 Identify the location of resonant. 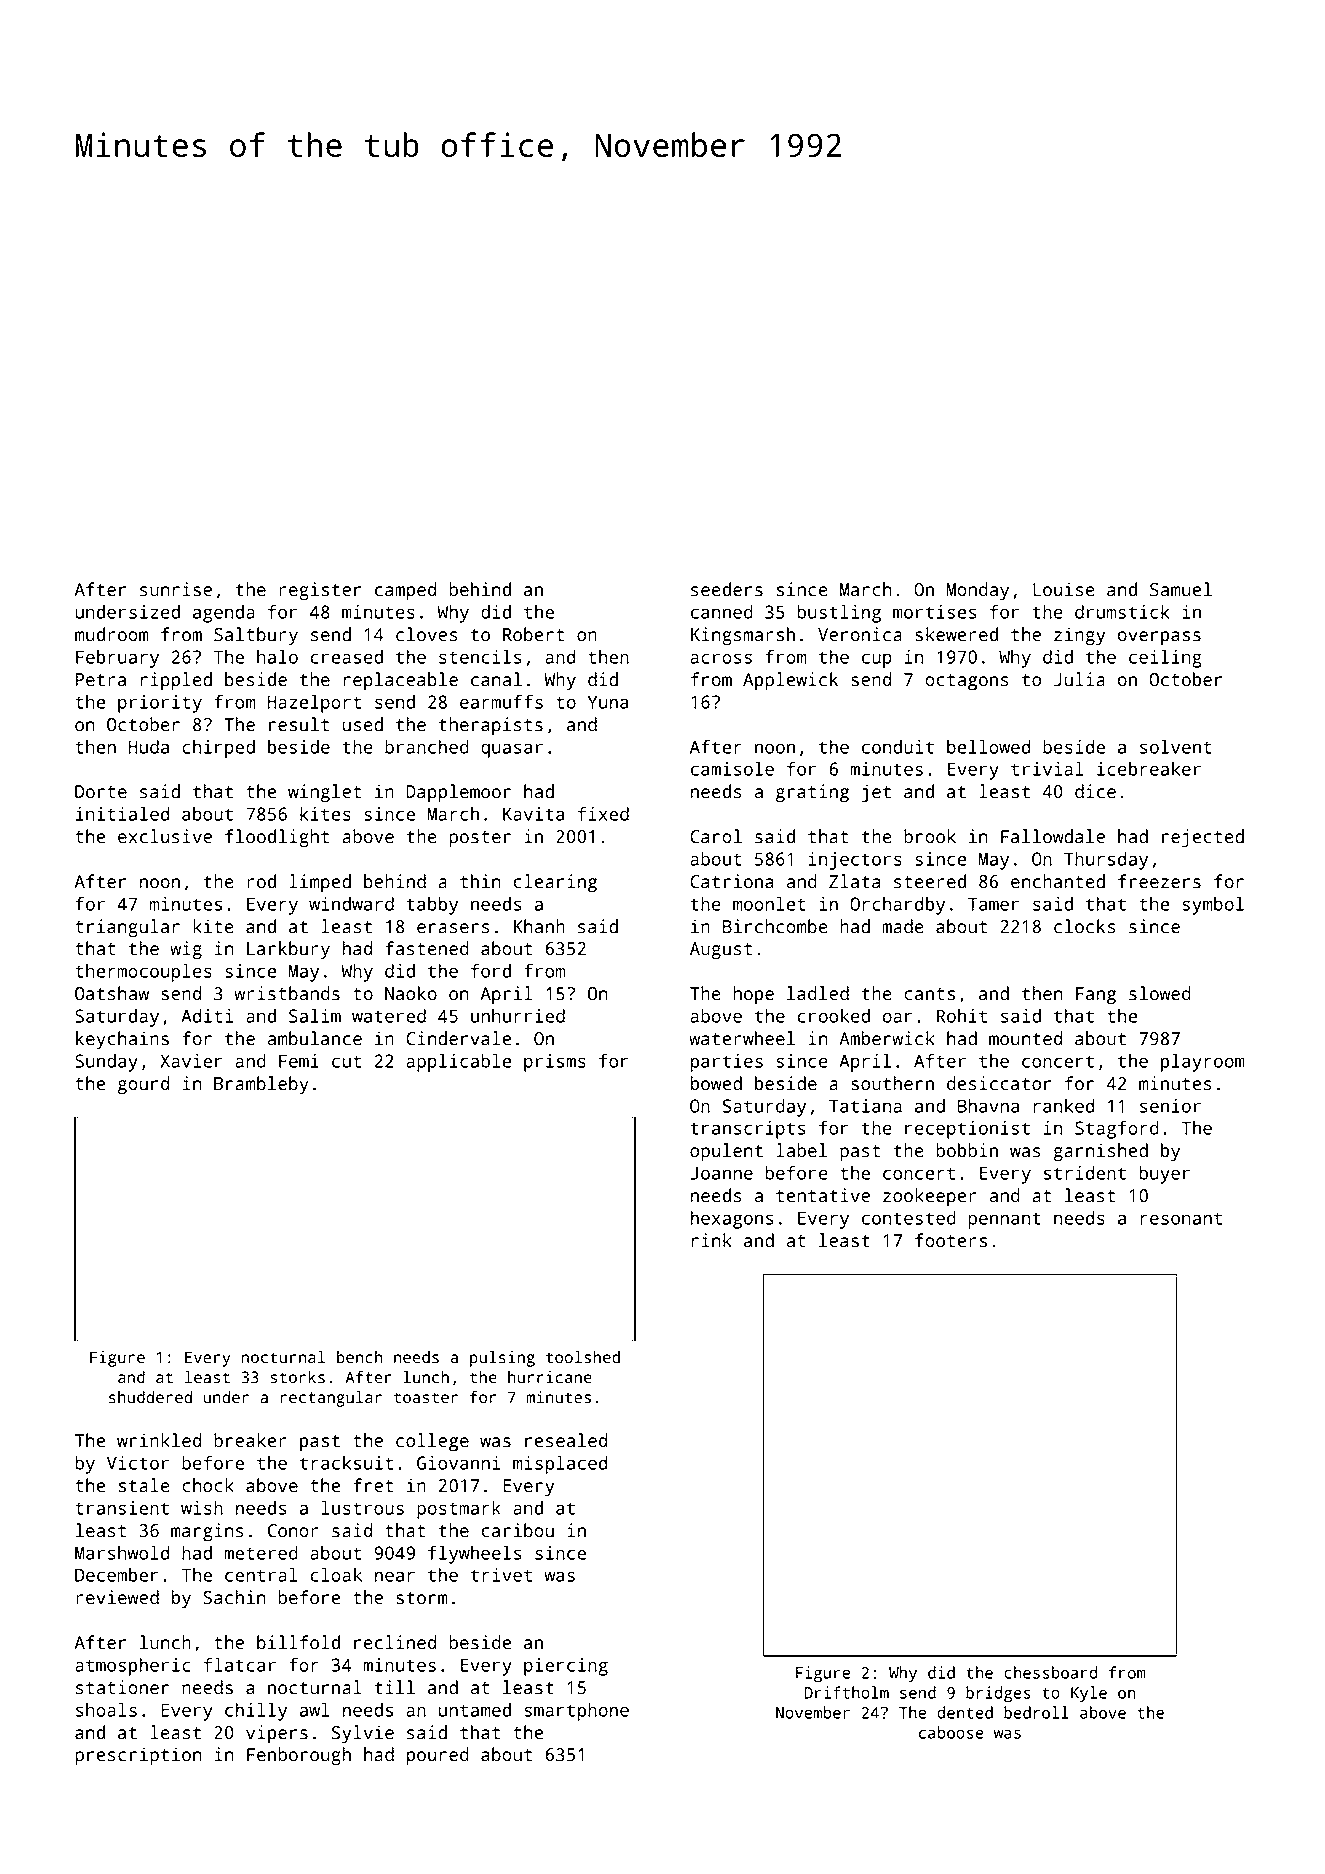
(1181, 1218).
